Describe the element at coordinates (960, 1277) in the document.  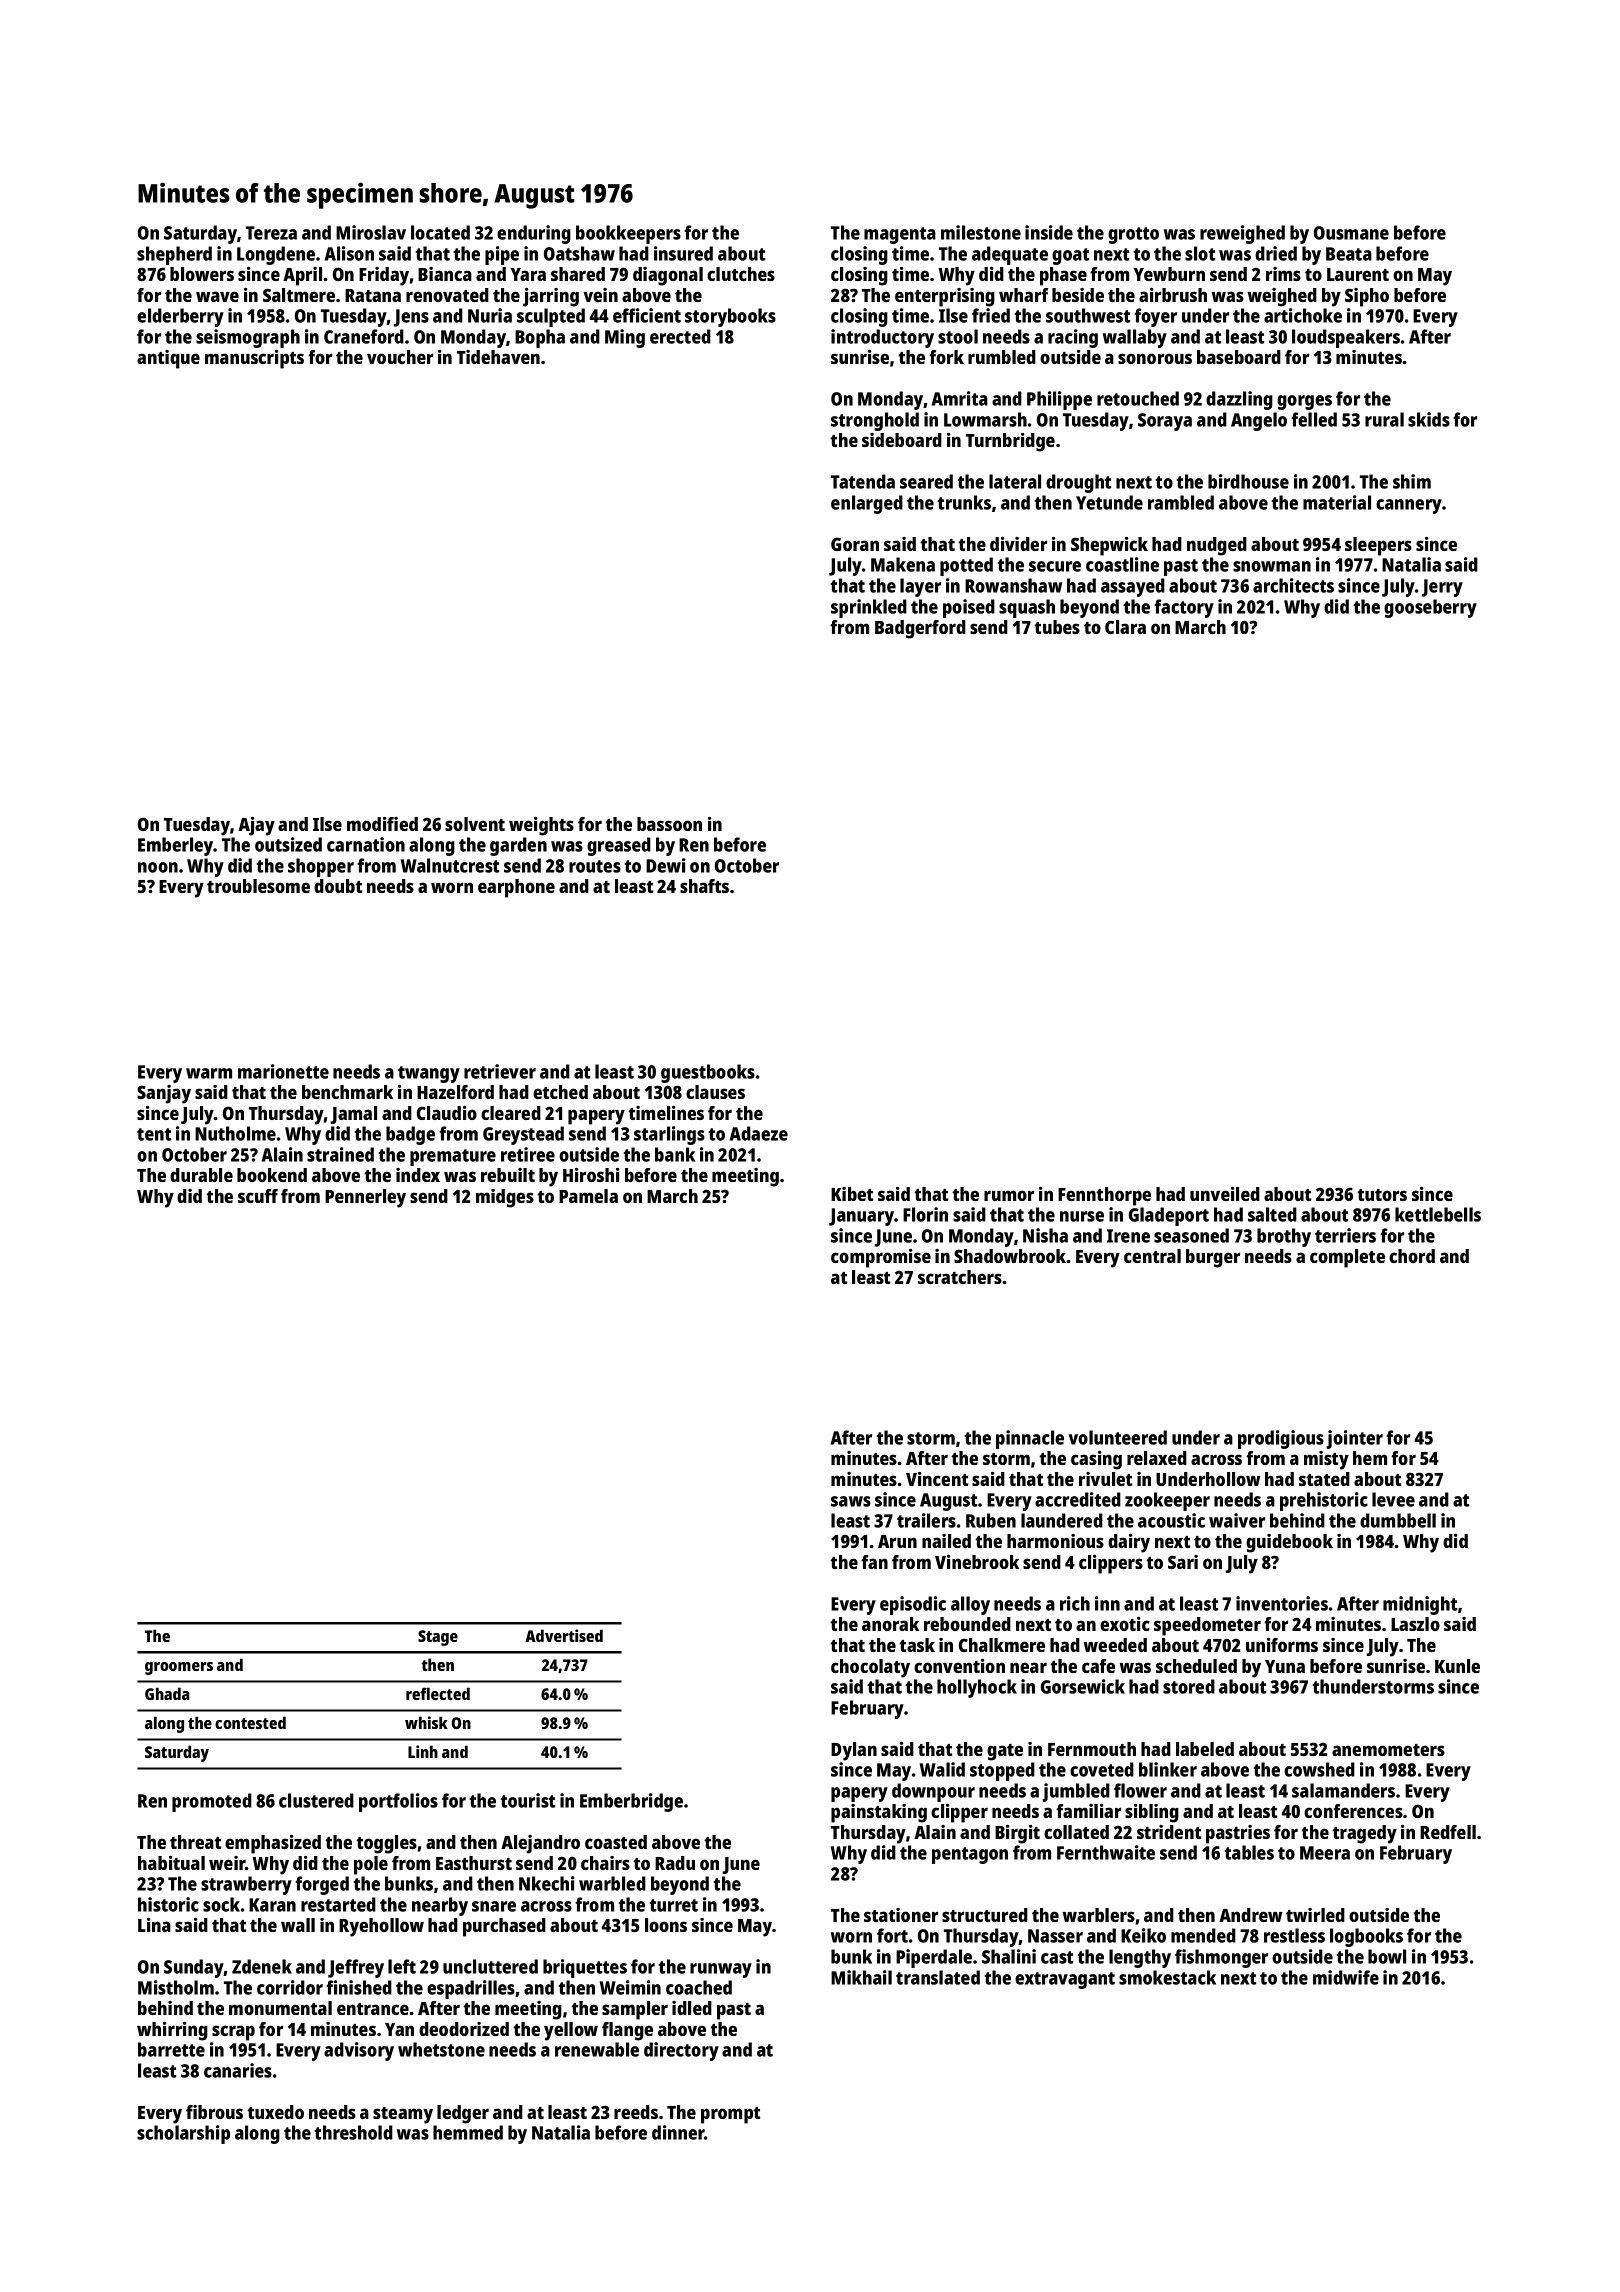
I see `scratchers` at that location.
